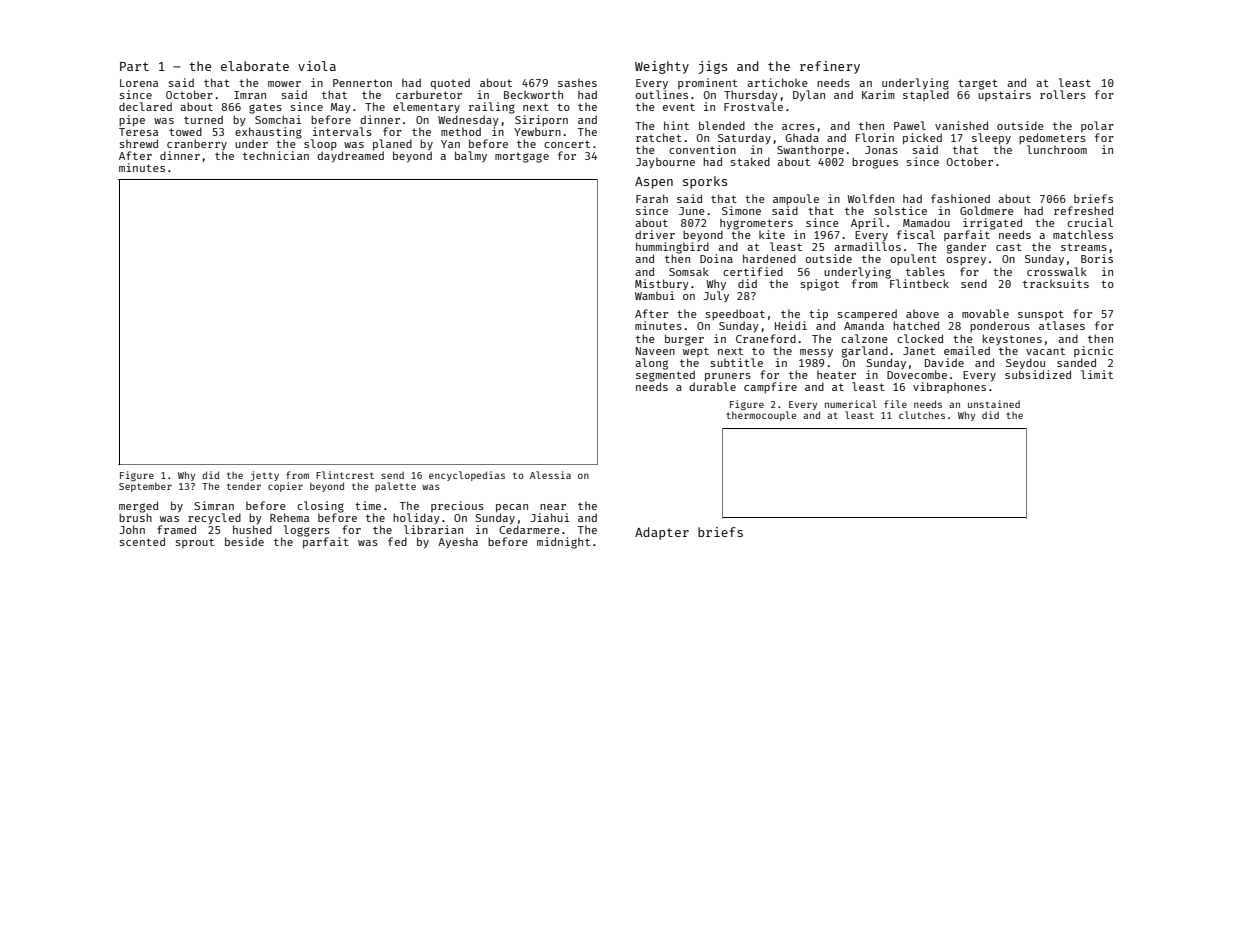 This document has height=952, width=1233. What do you see at coordinates (276, 155) in the document?
I see `technician` at bounding box center [276, 155].
